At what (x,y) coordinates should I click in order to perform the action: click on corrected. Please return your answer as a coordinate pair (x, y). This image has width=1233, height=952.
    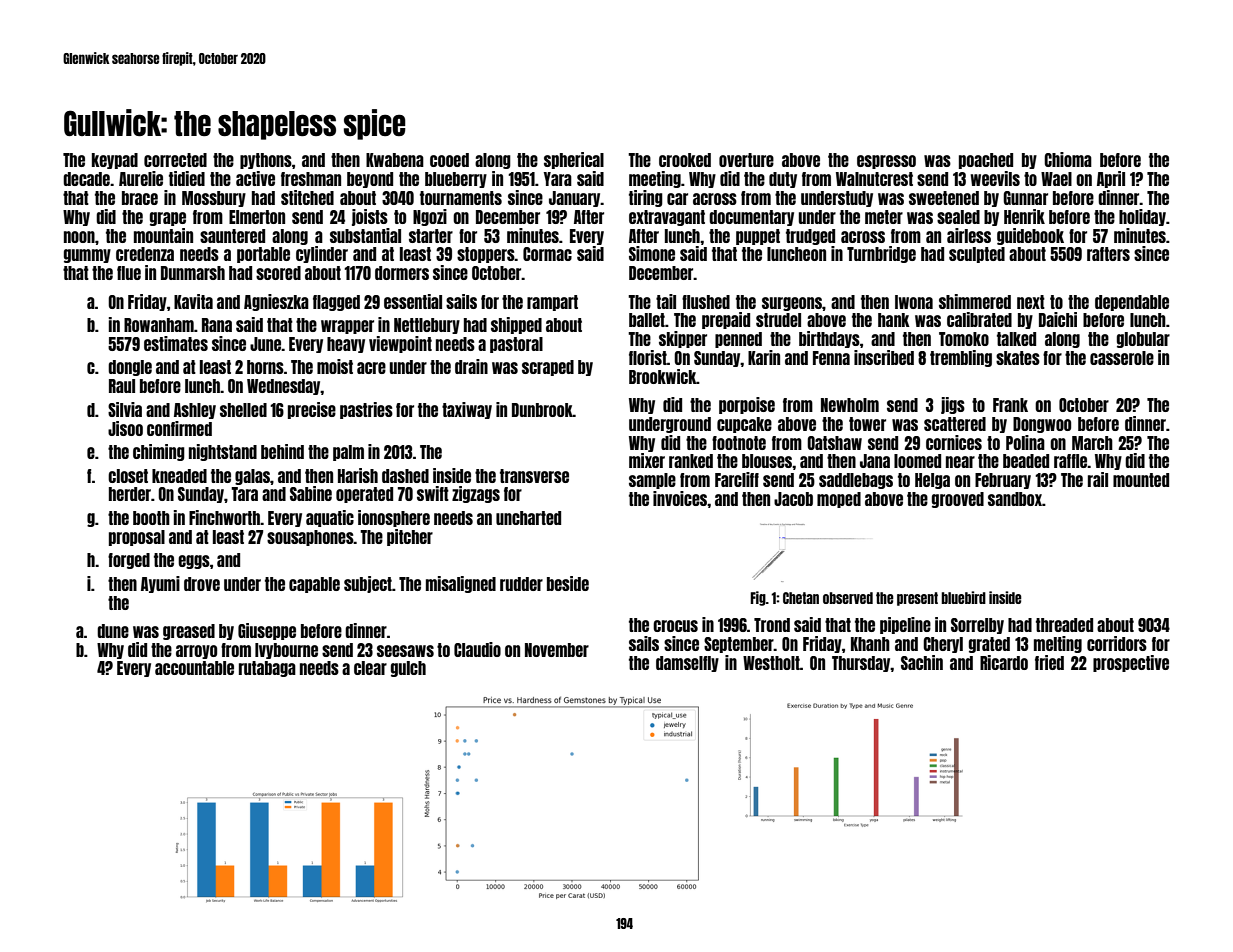
    Looking at the image, I should click on (175, 160).
